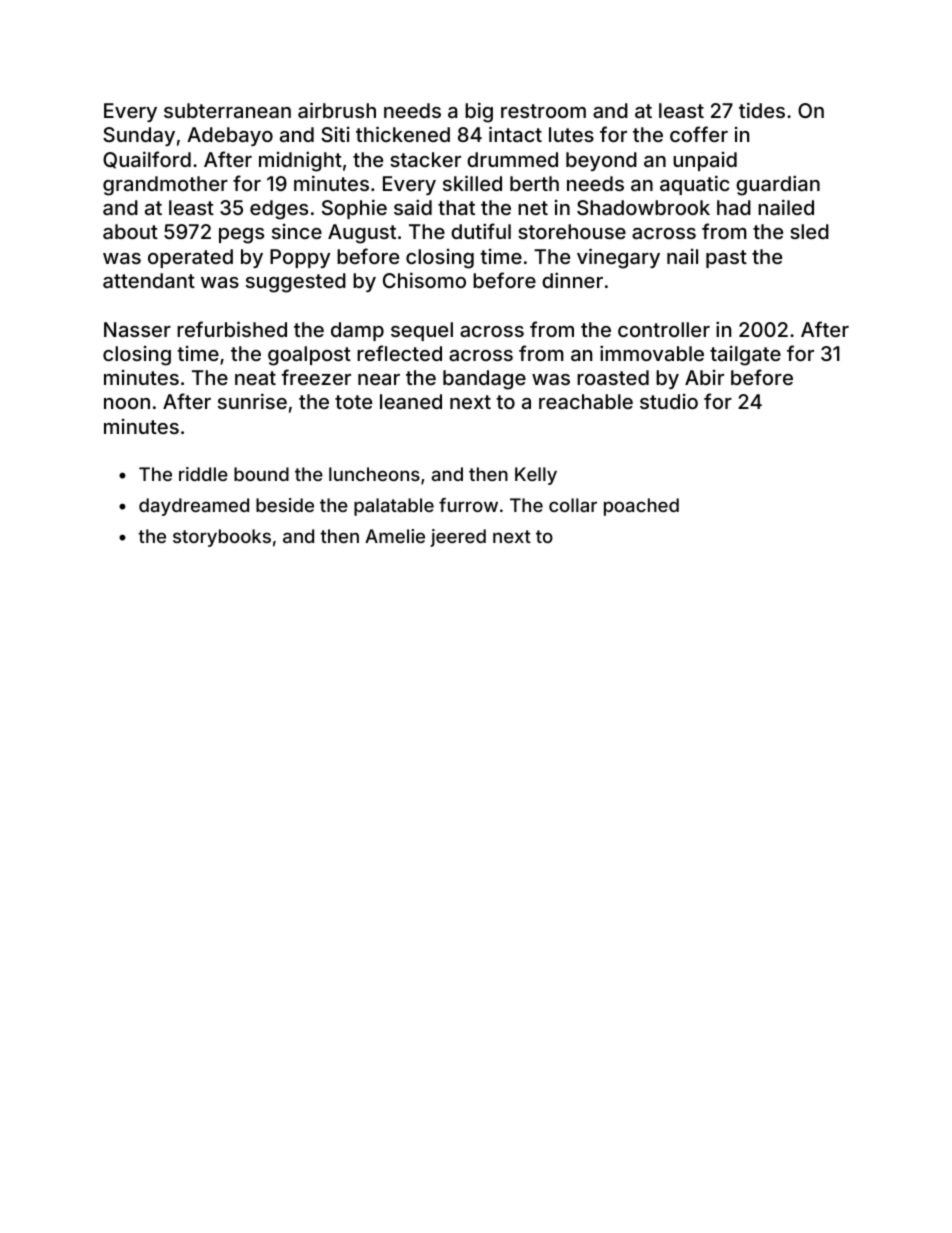 The width and height of the page is (952, 1233). What do you see at coordinates (422, 331) in the page?
I see `sequel` at bounding box center [422, 331].
